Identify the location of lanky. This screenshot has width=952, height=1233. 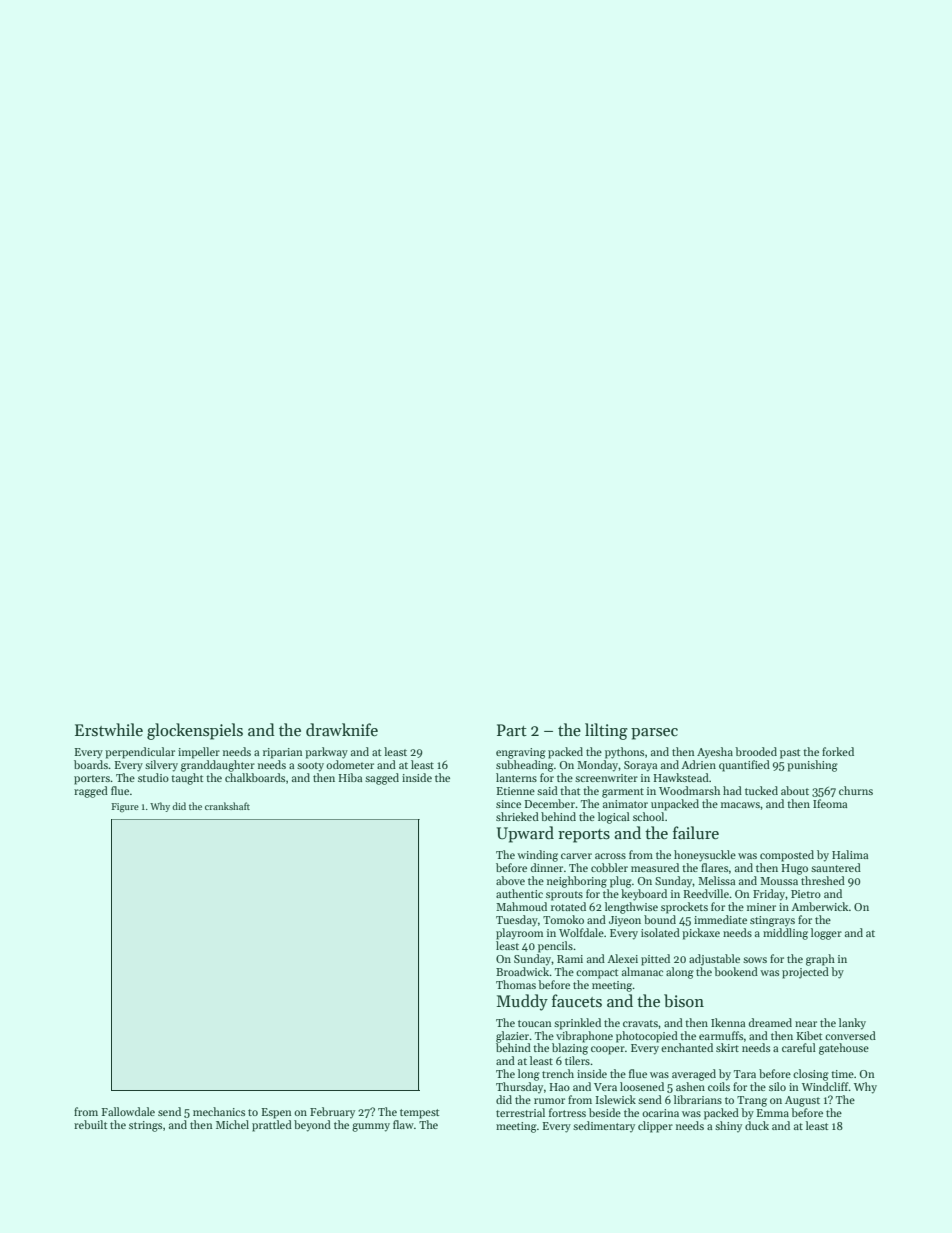
(852, 1024).
